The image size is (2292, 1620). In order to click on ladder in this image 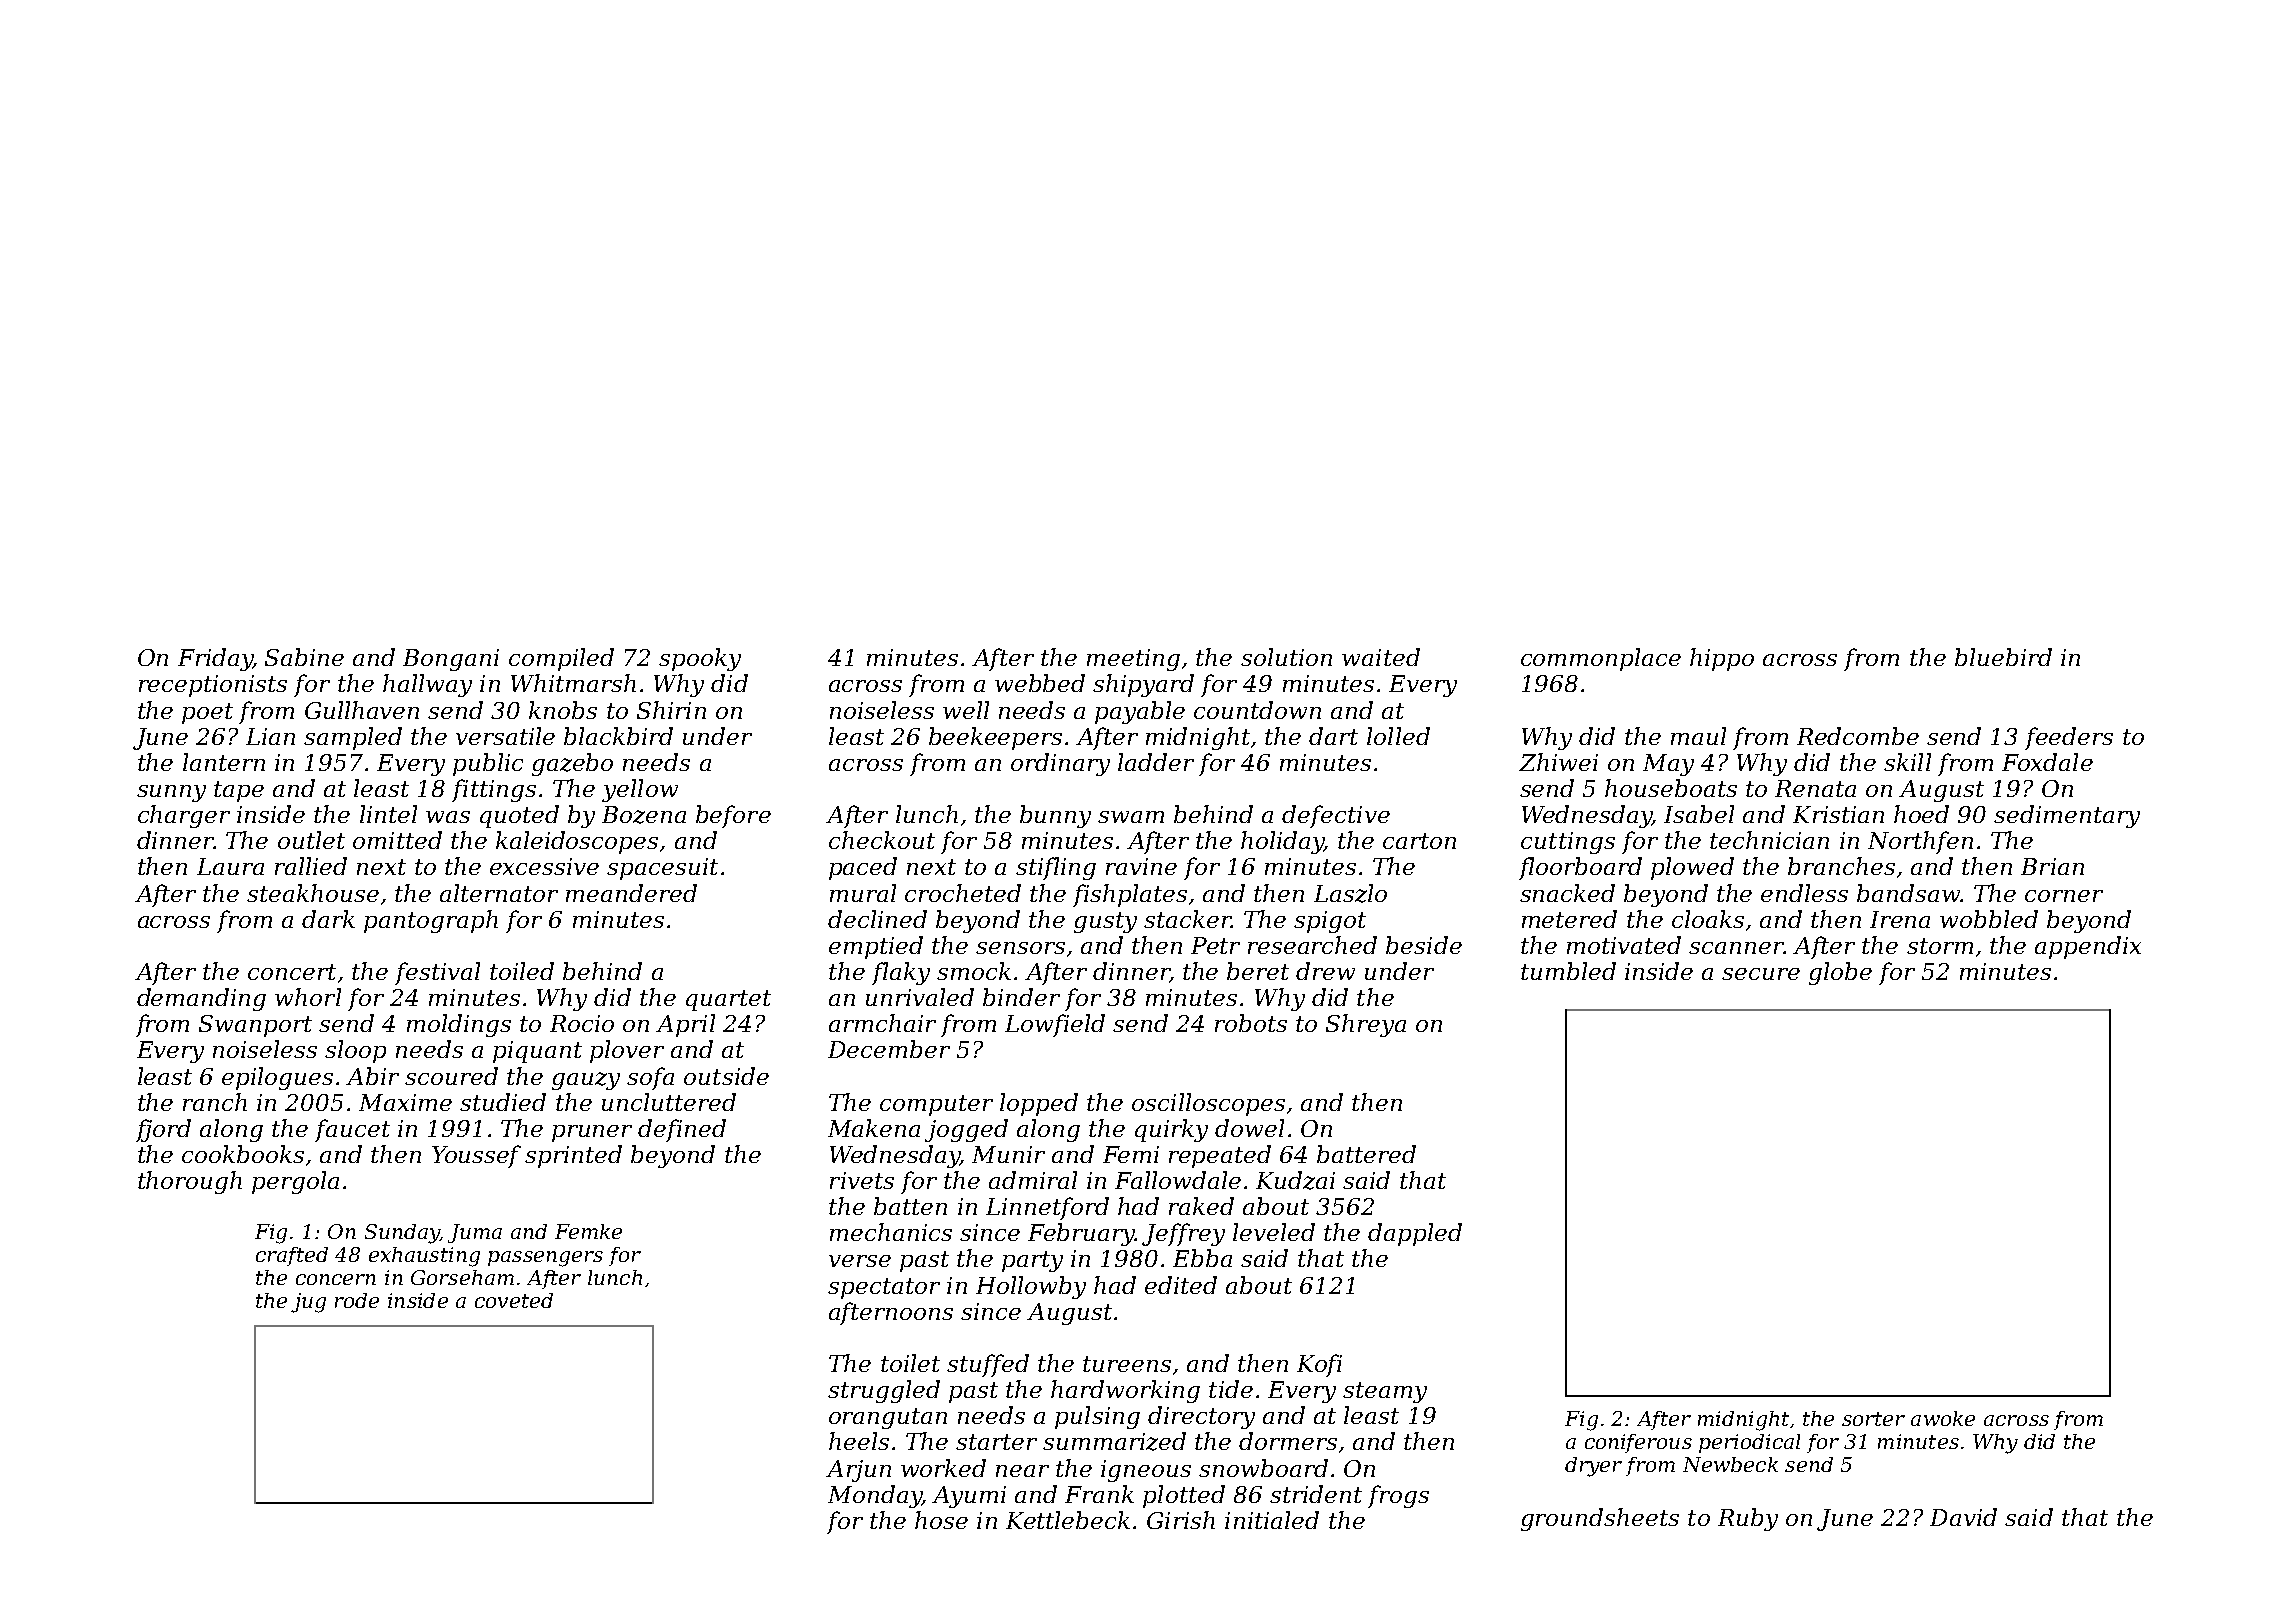, I will do `click(1156, 762)`.
